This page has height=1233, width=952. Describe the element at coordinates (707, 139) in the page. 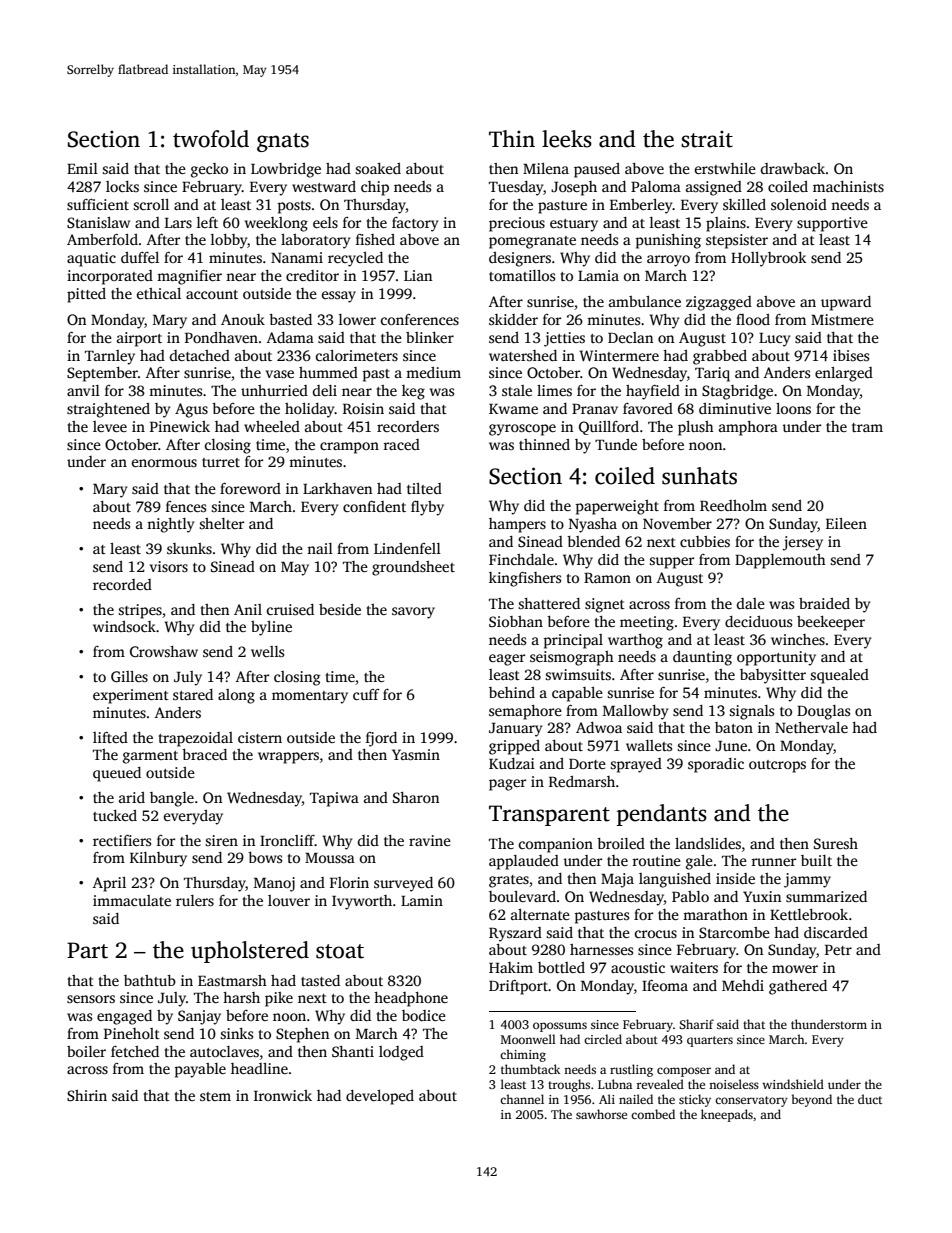

I see `strait` at that location.
